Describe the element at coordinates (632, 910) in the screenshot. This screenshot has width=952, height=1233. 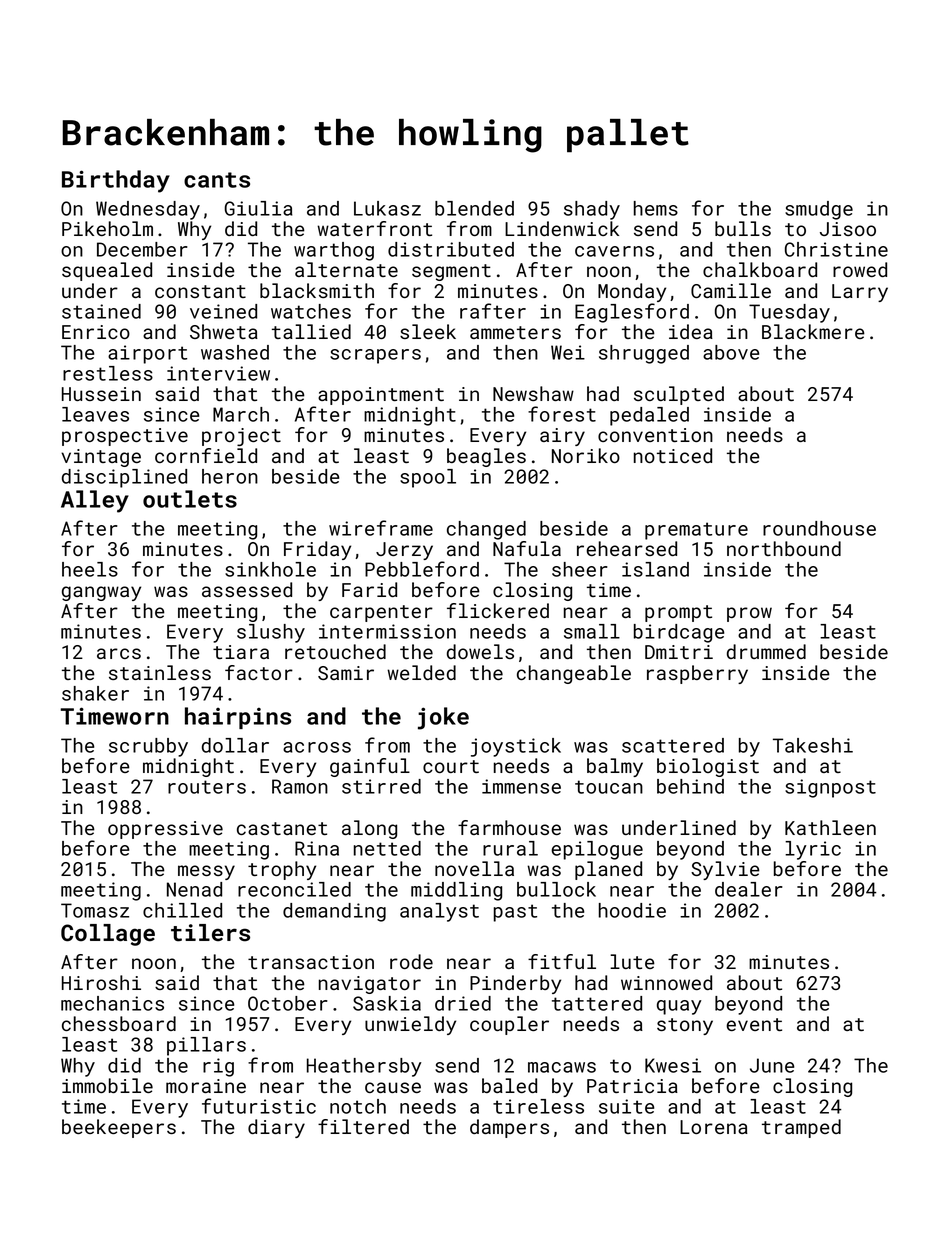
I see `hoodie` at that location.
